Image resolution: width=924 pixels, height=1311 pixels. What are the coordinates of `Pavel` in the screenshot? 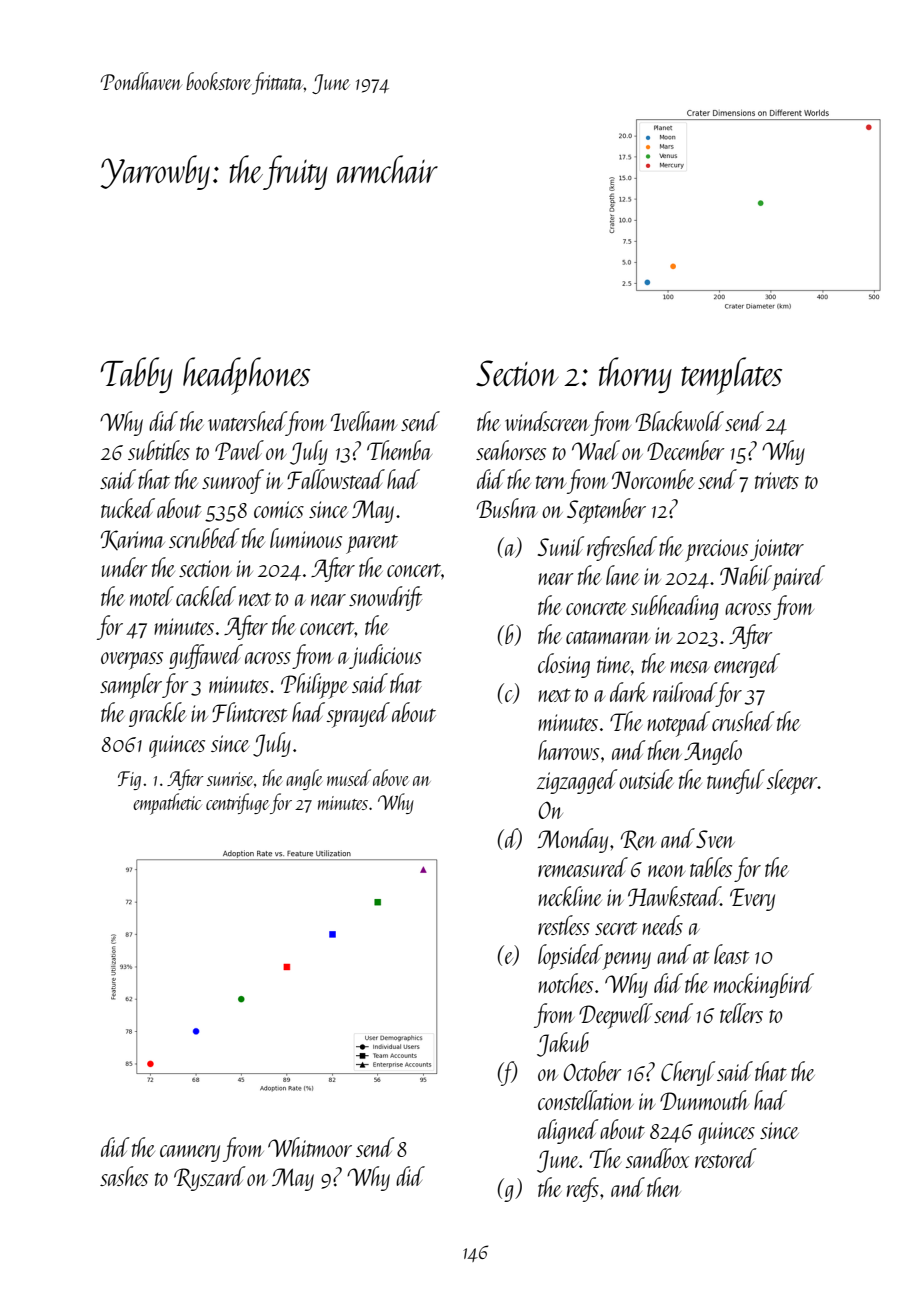 It's located at (239, 450).
